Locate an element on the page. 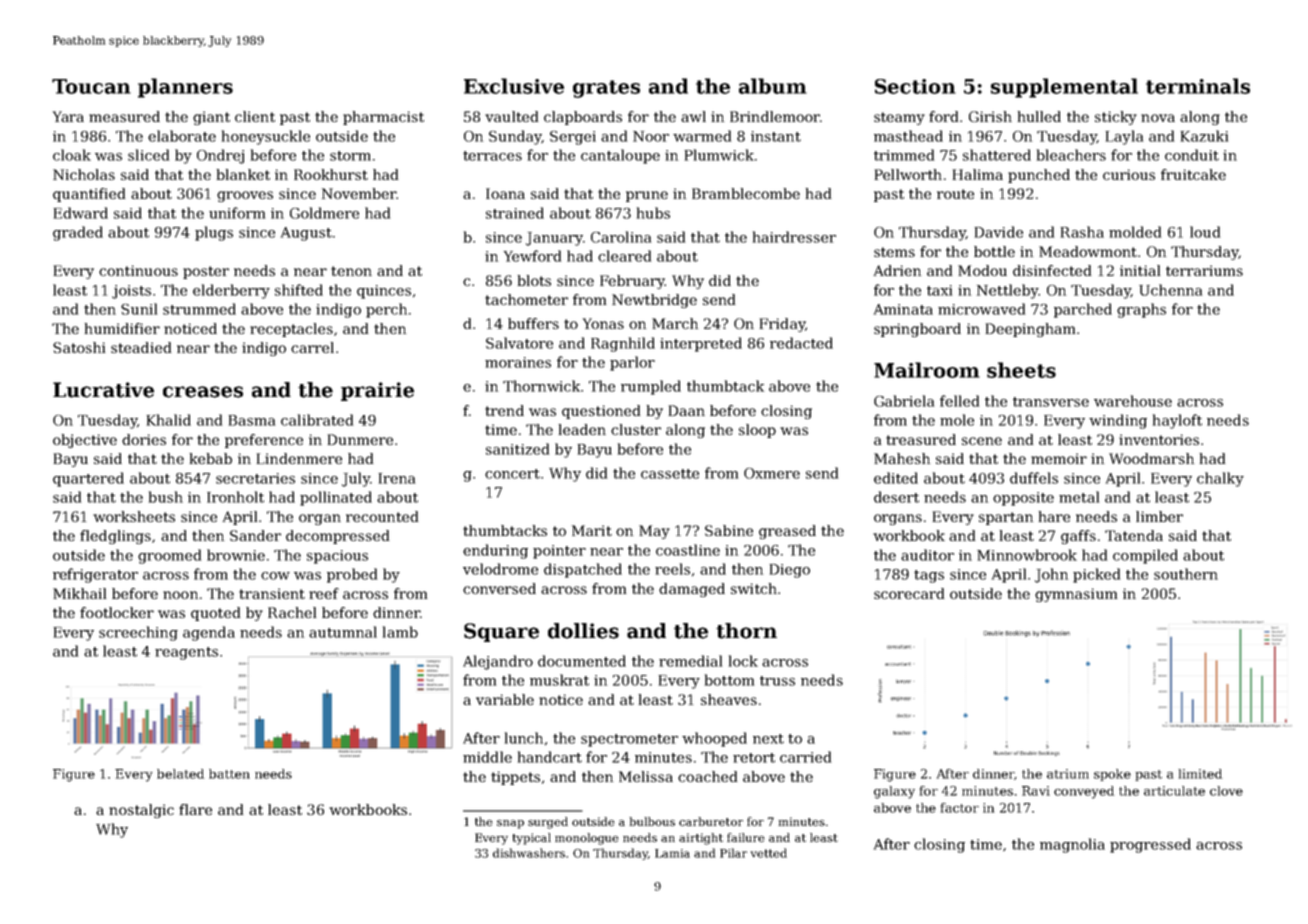  Toucan is located at coordinates (91, 86).
